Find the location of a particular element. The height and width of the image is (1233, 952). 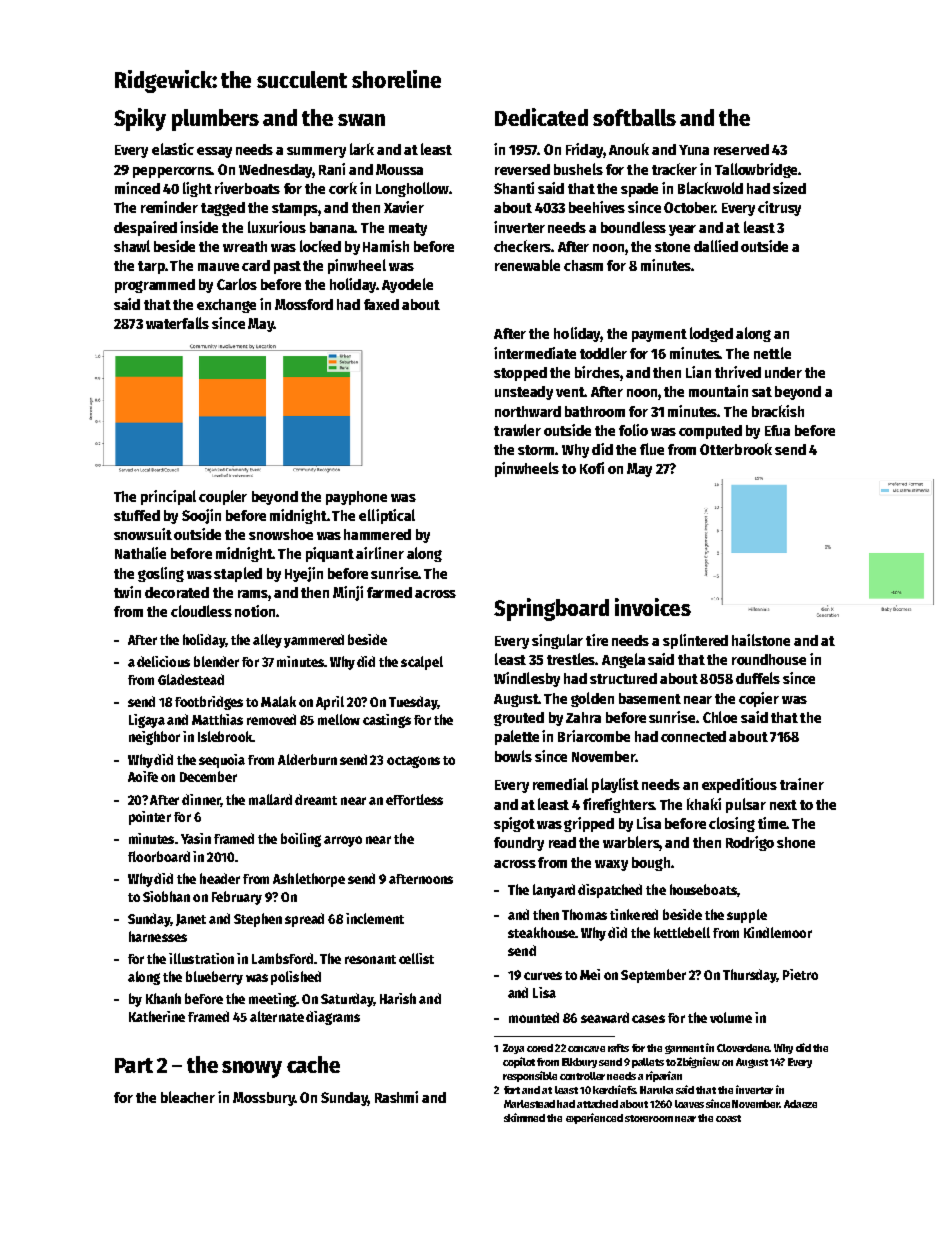

Alderburn is located at coordinates (307, 759).
